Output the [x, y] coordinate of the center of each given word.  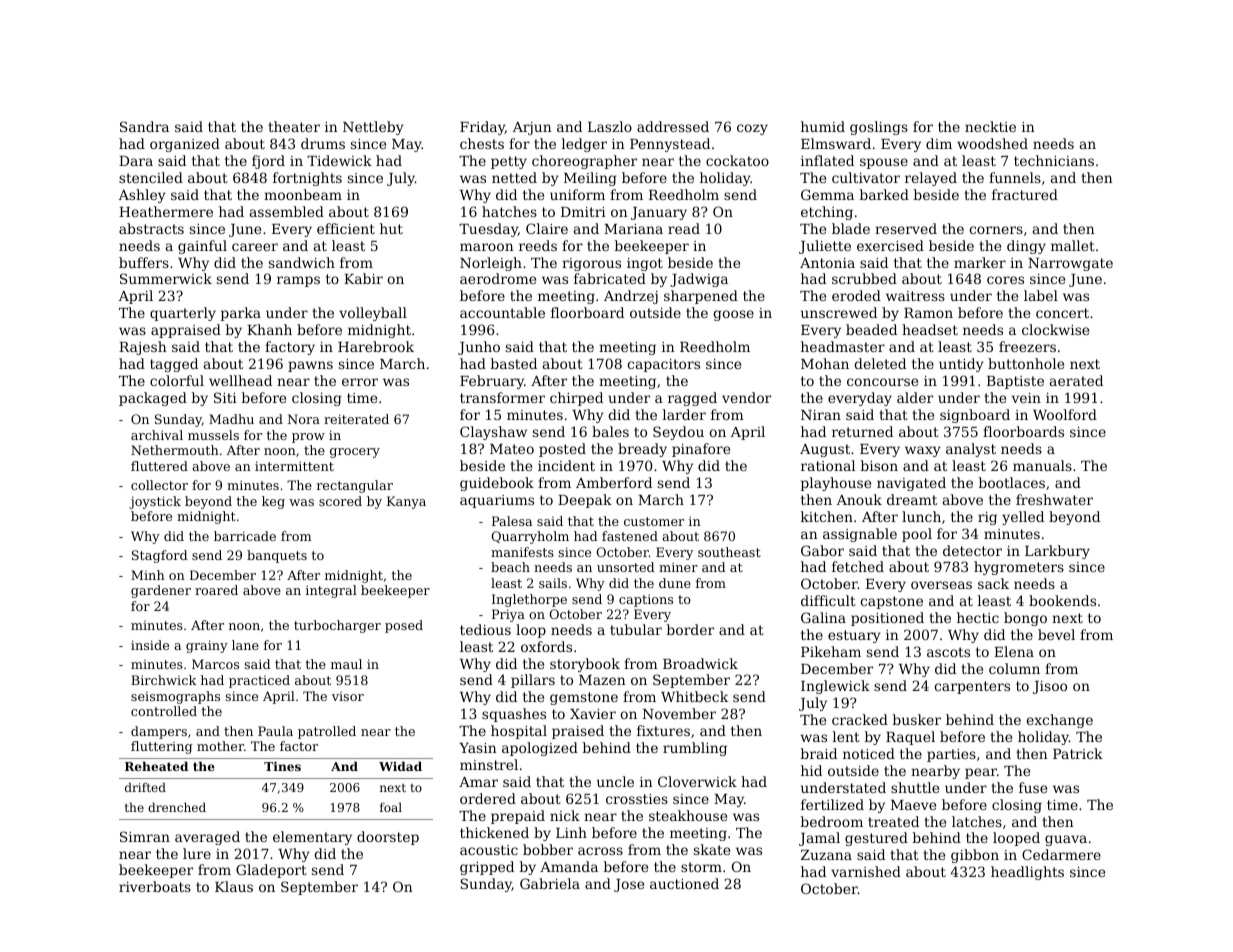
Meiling [590, 179]
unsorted [626, 567]
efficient [346, 228]
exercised [890, 245]
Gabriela [550, 883]
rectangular [355, 486]
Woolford [1065, 414]
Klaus [234, 886]
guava [1066, 840]
